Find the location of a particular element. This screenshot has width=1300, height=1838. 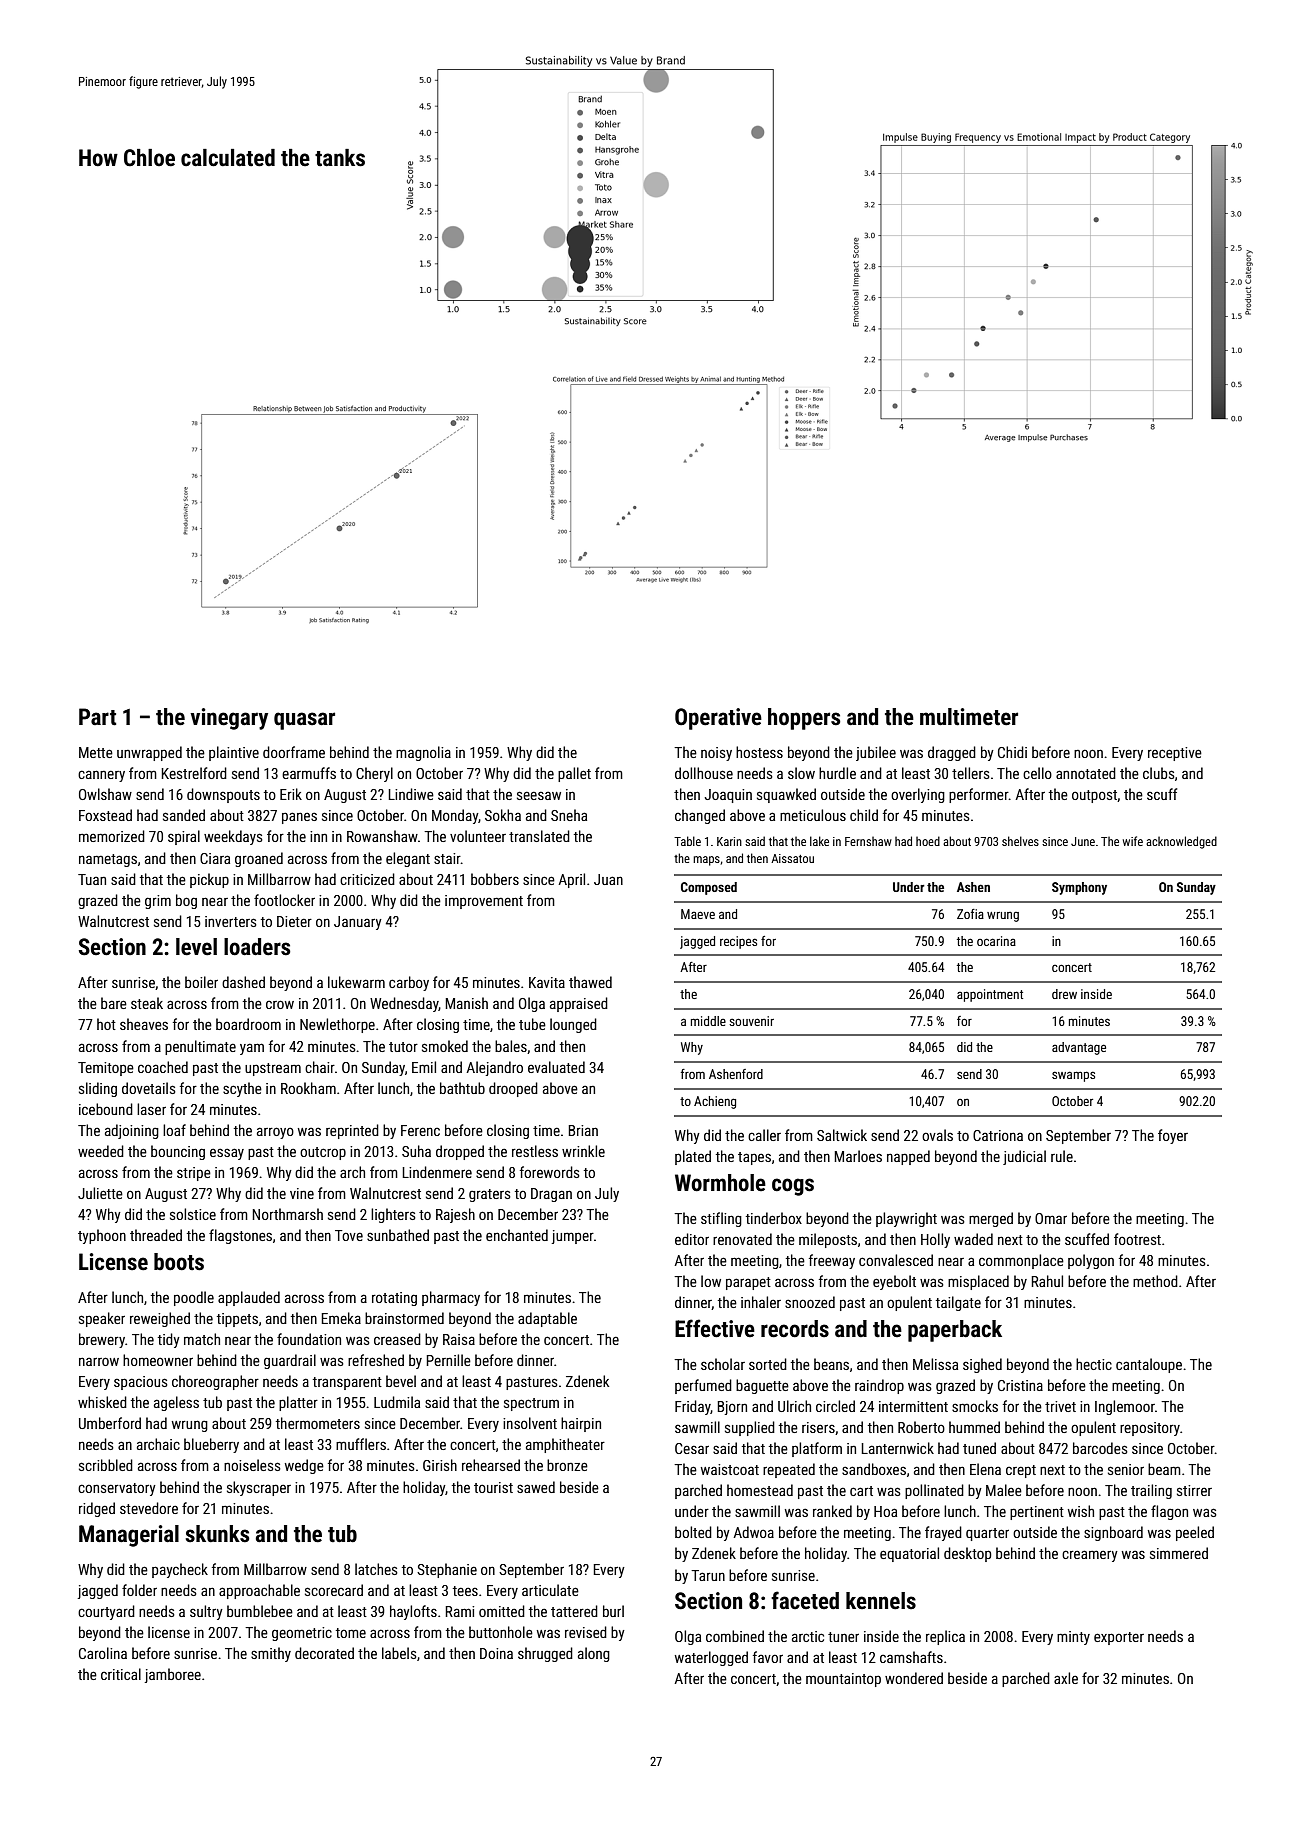

souvenir is located at coordinates (751, 1021).
